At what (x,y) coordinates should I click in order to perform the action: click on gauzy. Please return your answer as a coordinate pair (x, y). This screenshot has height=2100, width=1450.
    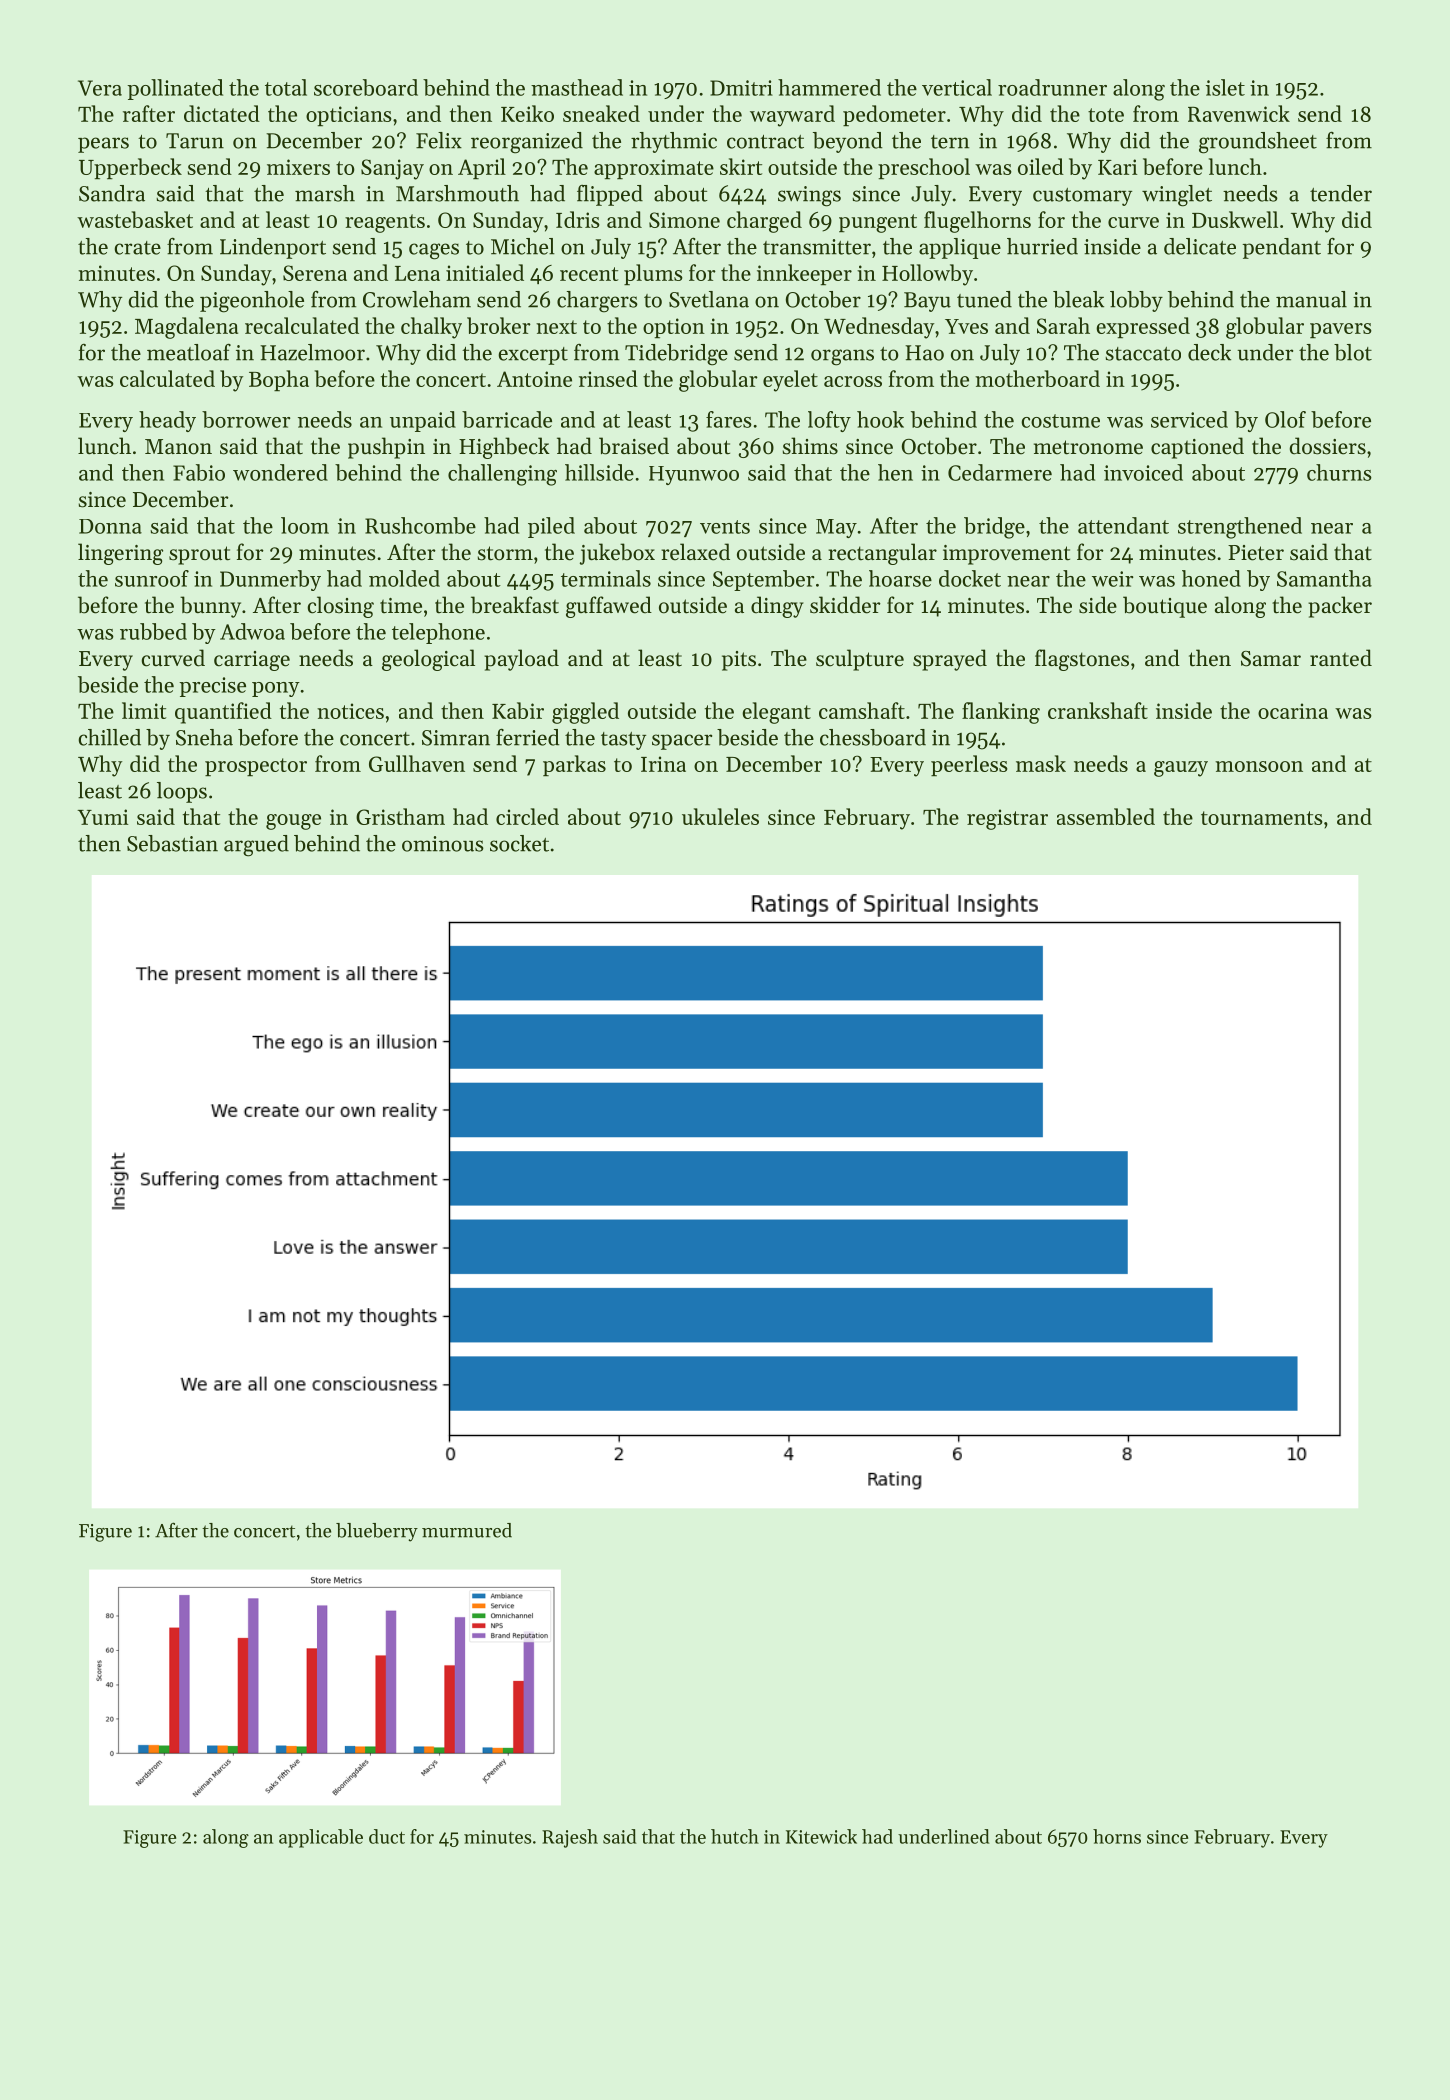
    Looking at the image, I should click on (1181, 769).
